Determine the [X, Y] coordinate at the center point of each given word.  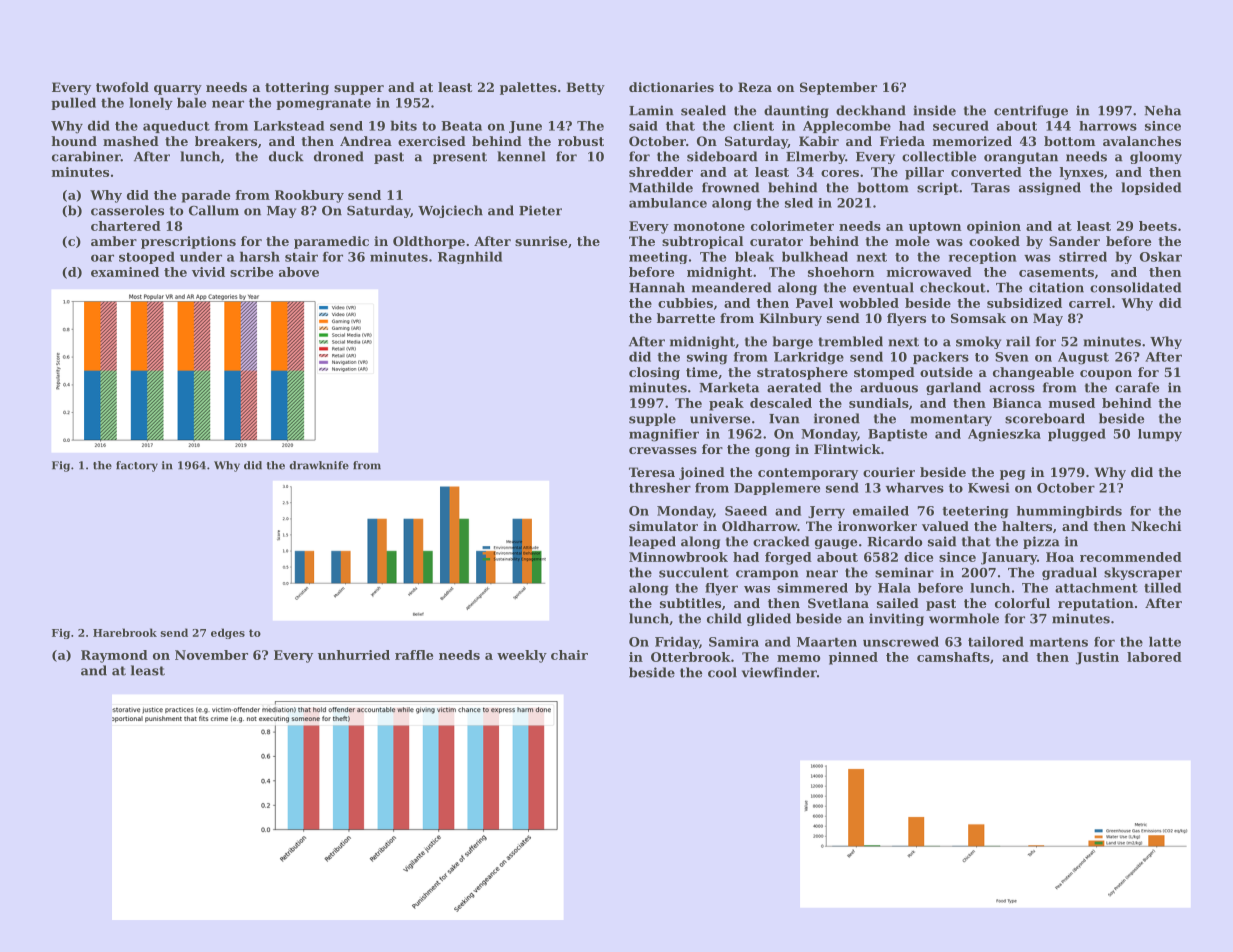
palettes [528, 88]
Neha [1162, 110]
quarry [178, 90]
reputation [1096, 604]
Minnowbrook [678, 557]
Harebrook [125, 632]
